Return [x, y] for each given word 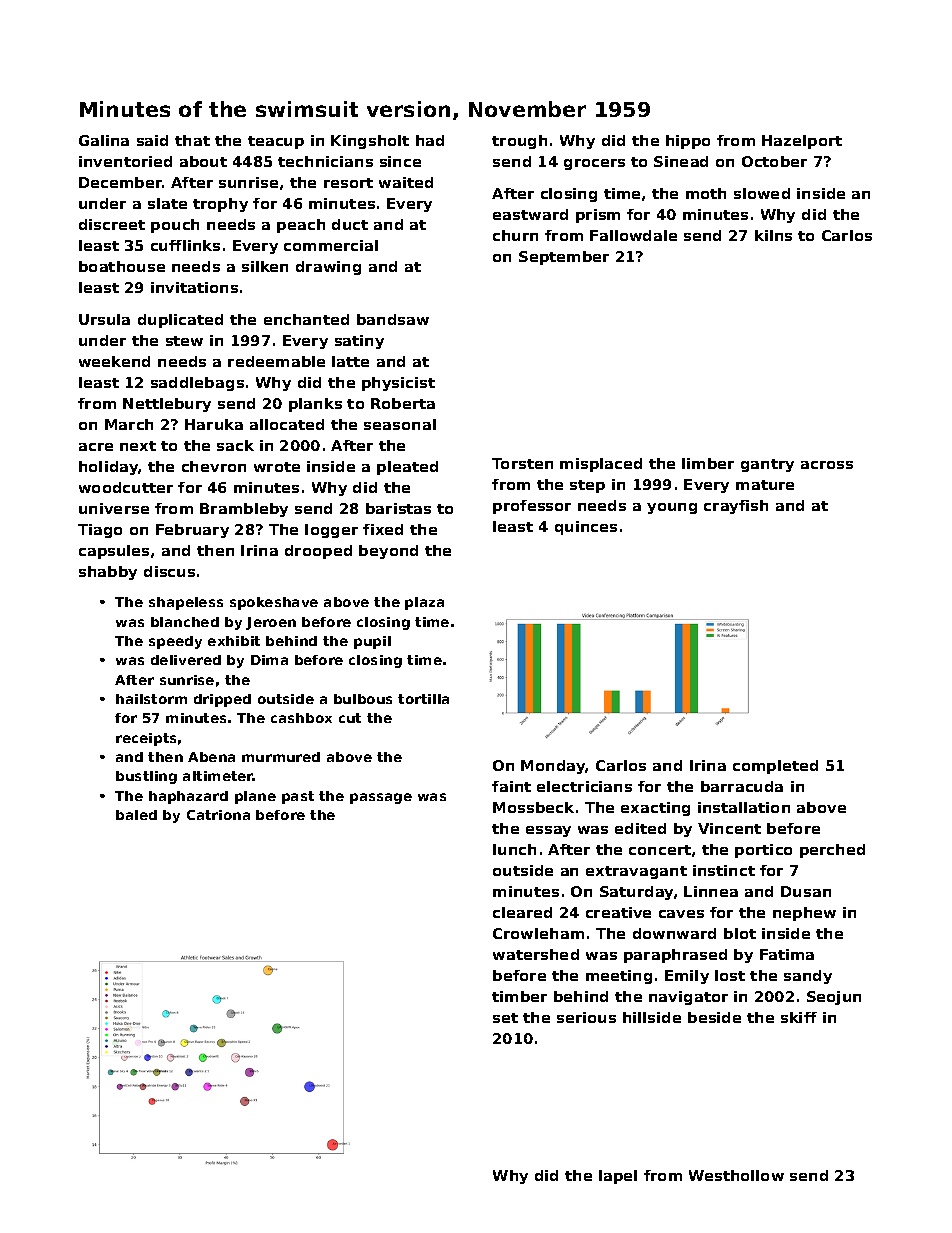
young [672, 508]
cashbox [301, 718]
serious [586, 1017]
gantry [767, 465]
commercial [331, 245]
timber [519, 996]
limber [708, 463]
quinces [586, 528]
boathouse [122, 266]
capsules [114, 552]
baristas [398, 508]
